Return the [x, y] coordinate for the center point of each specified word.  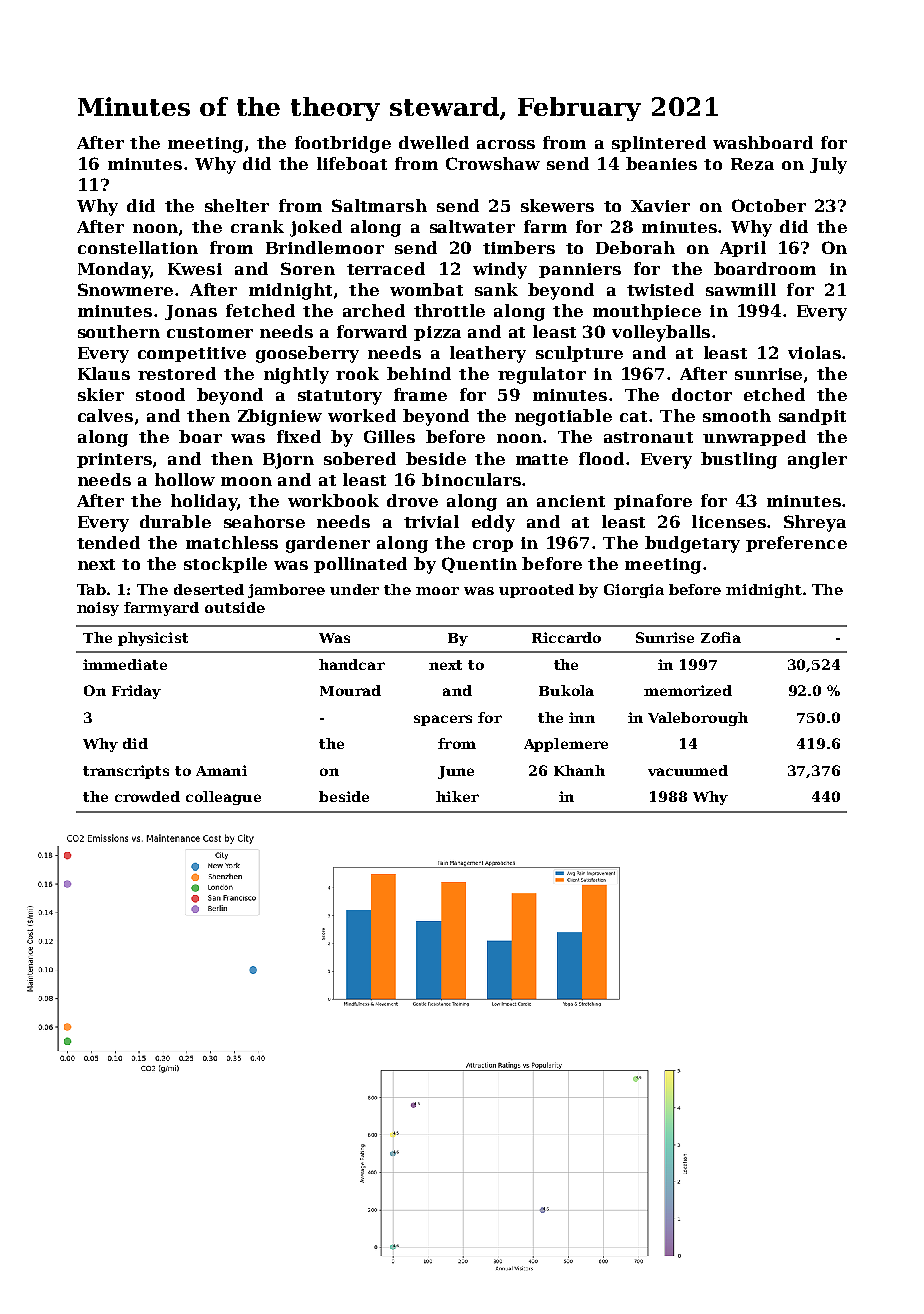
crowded [147, 796]
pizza [437, 333]
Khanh [579, 770]
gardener [328, 544]
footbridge [343, 144]
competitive [192, 354]
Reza [752, 164]
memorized [688, 690]
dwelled [434, 142]
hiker [457, 796]
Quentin [479, 565]
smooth [737, 415]
